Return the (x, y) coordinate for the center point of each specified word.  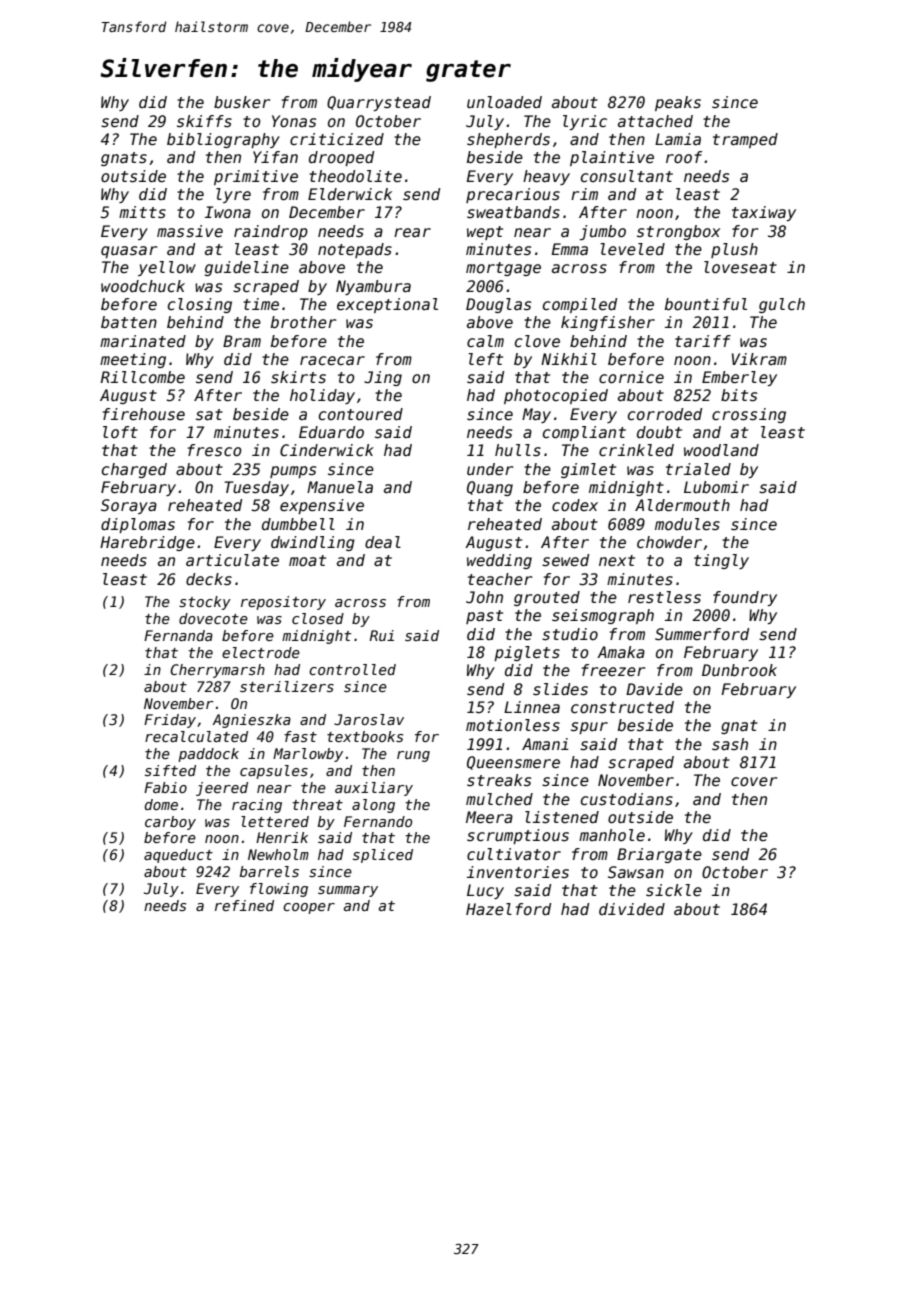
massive (190, 231)
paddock (208, 755)
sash (730, 744)
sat (209, 415)
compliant (584, 433)
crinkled (636, 450)
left (485, 359)
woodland (721, 450)
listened (562, 817)
